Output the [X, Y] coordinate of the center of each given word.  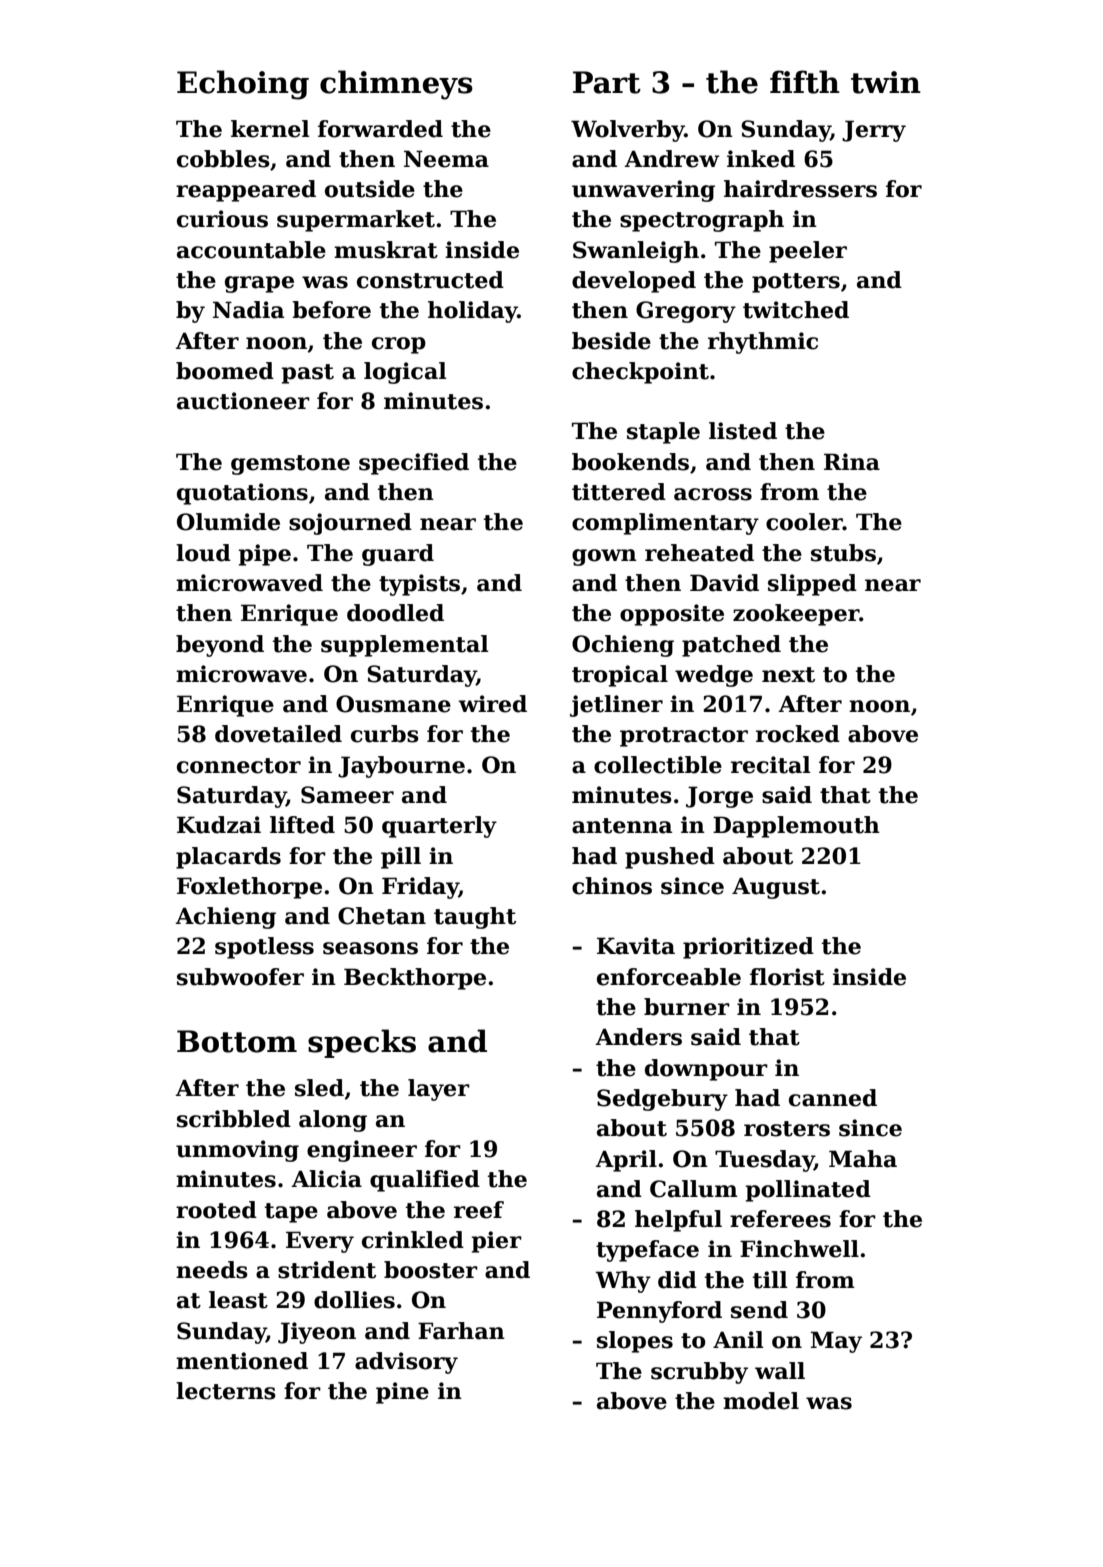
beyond [220, 646]
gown [604, 557]
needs [212, 1270]
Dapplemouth [796, 827]
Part [607, 82]
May [836, 1342]
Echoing [243, 85]
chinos [612, 886]
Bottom [237, 1041]
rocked [798, 734]
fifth [805, 82]
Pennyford [659, 1312]
